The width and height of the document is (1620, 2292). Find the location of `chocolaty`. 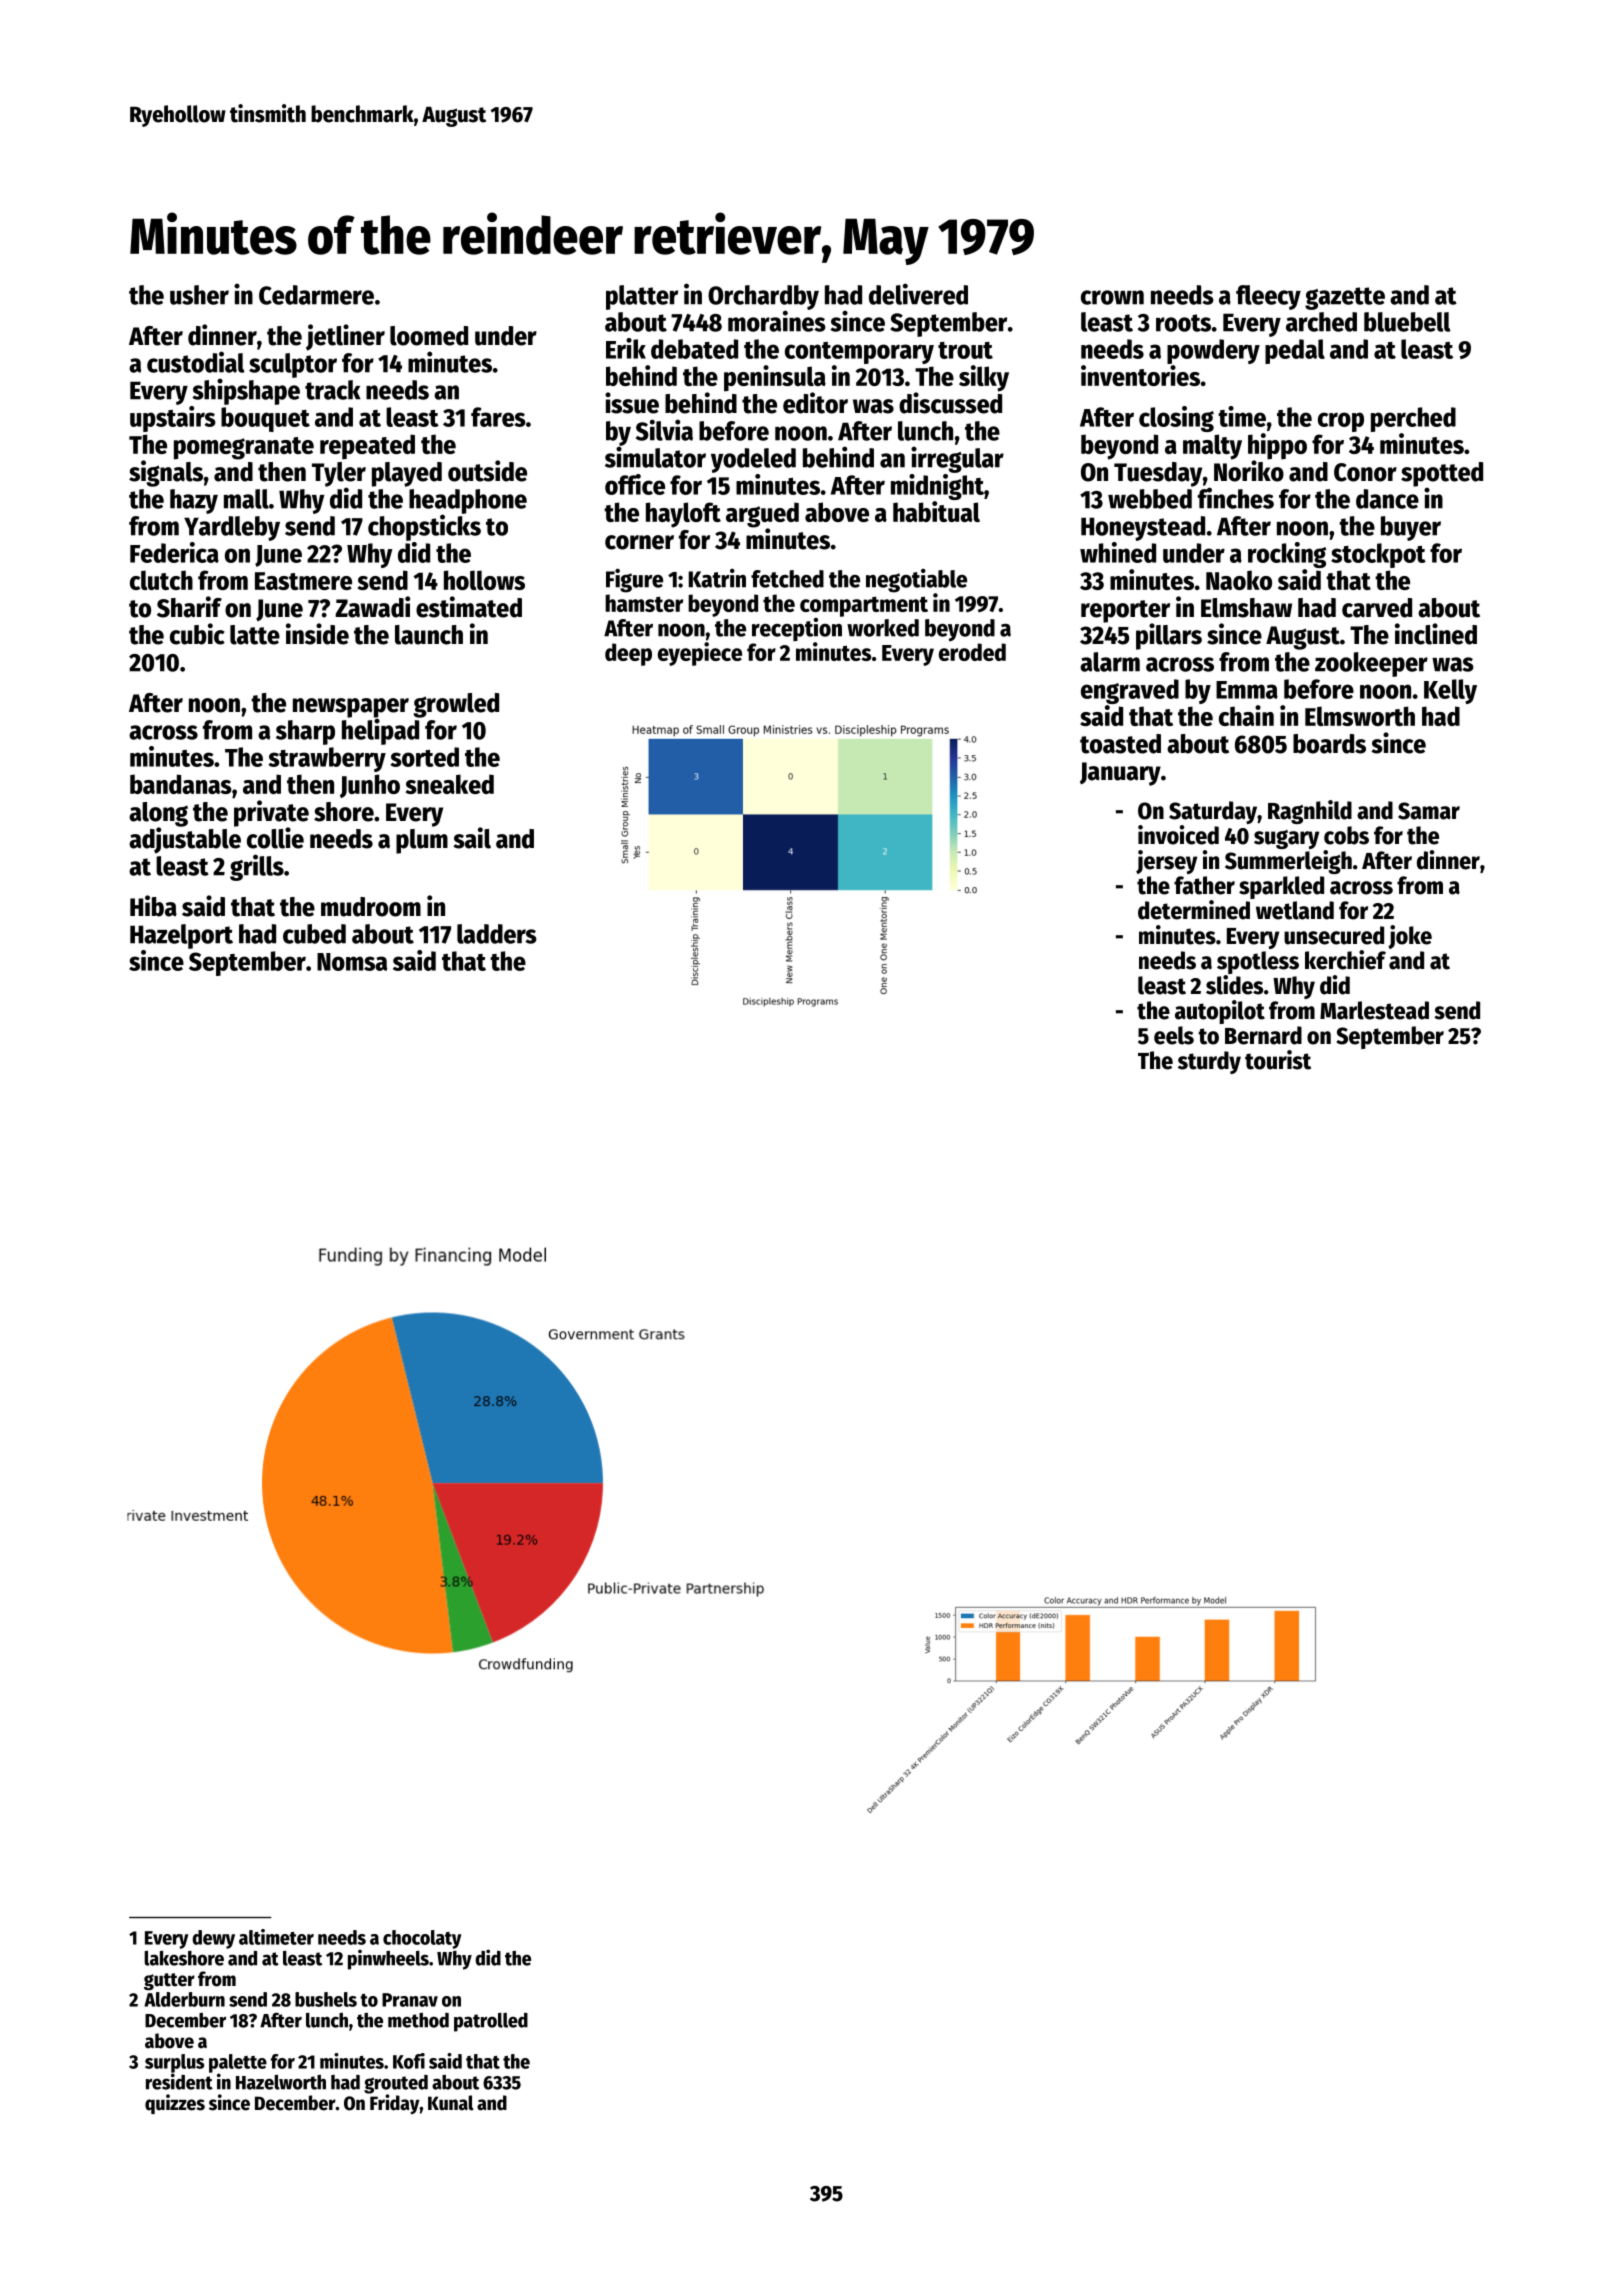

chocolaty is located at coordinates (422, 1939).
